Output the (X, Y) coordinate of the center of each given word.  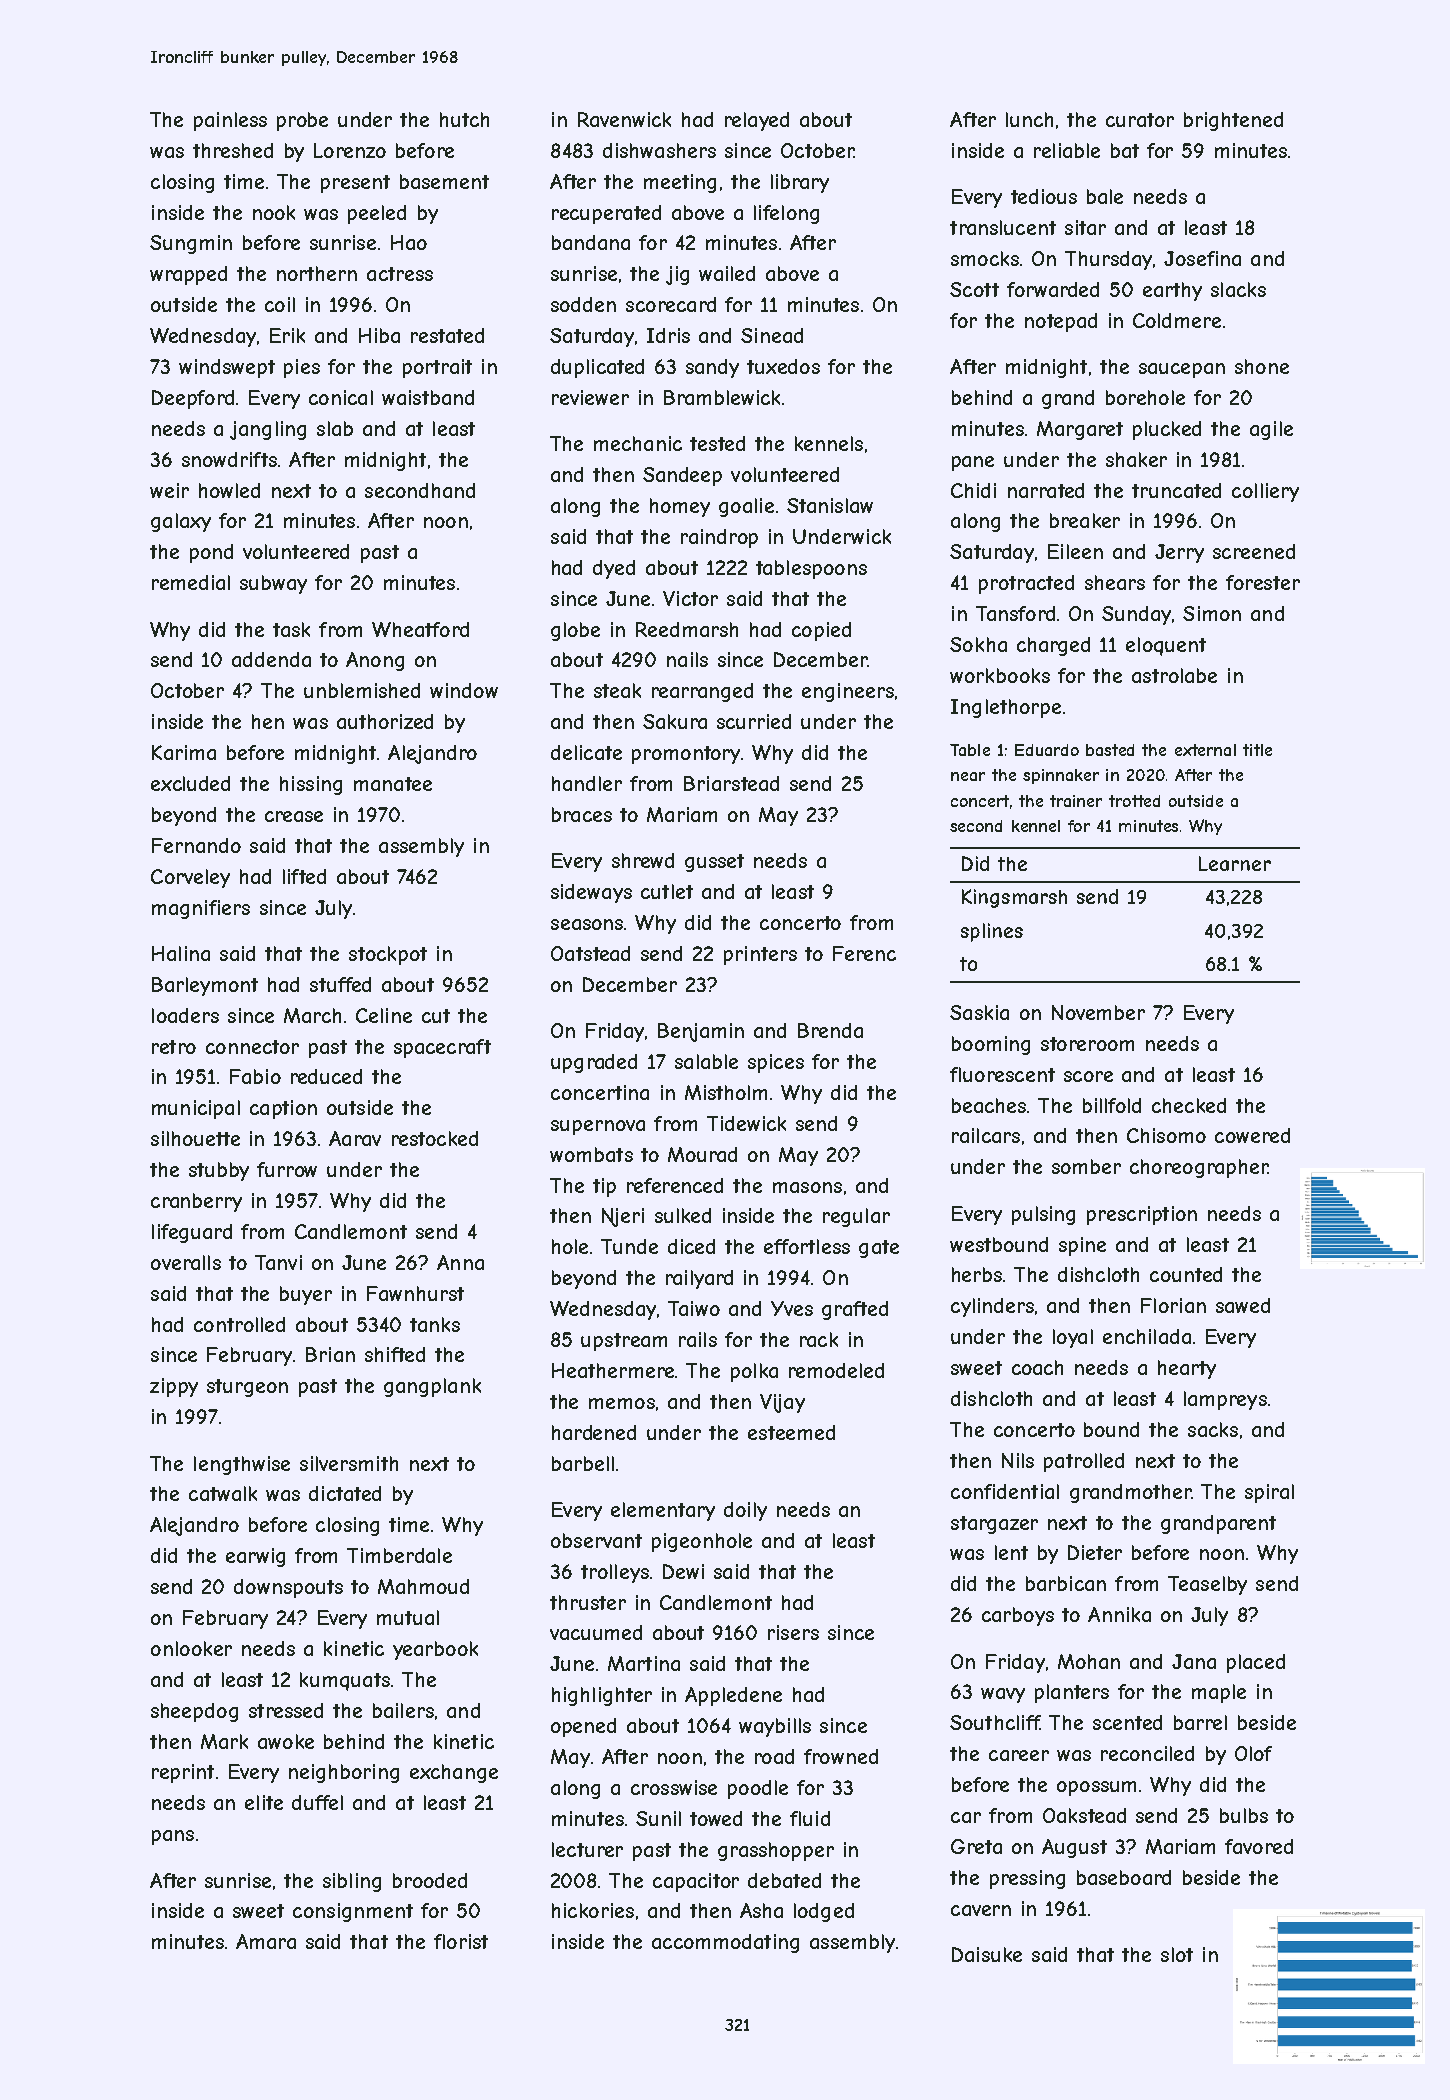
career (1019, 1755)
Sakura (675, 721)
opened (583, 1727)
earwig (255, 1557)
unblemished (362, 690)
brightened (1233, 121)
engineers (848, 692)
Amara (266, 1941)
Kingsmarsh (1014, 898)
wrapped (188, 275)
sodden (583, 304)
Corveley (190, 878)
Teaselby (1207, 1585)
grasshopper (776, 1851)
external (1205, 750)
